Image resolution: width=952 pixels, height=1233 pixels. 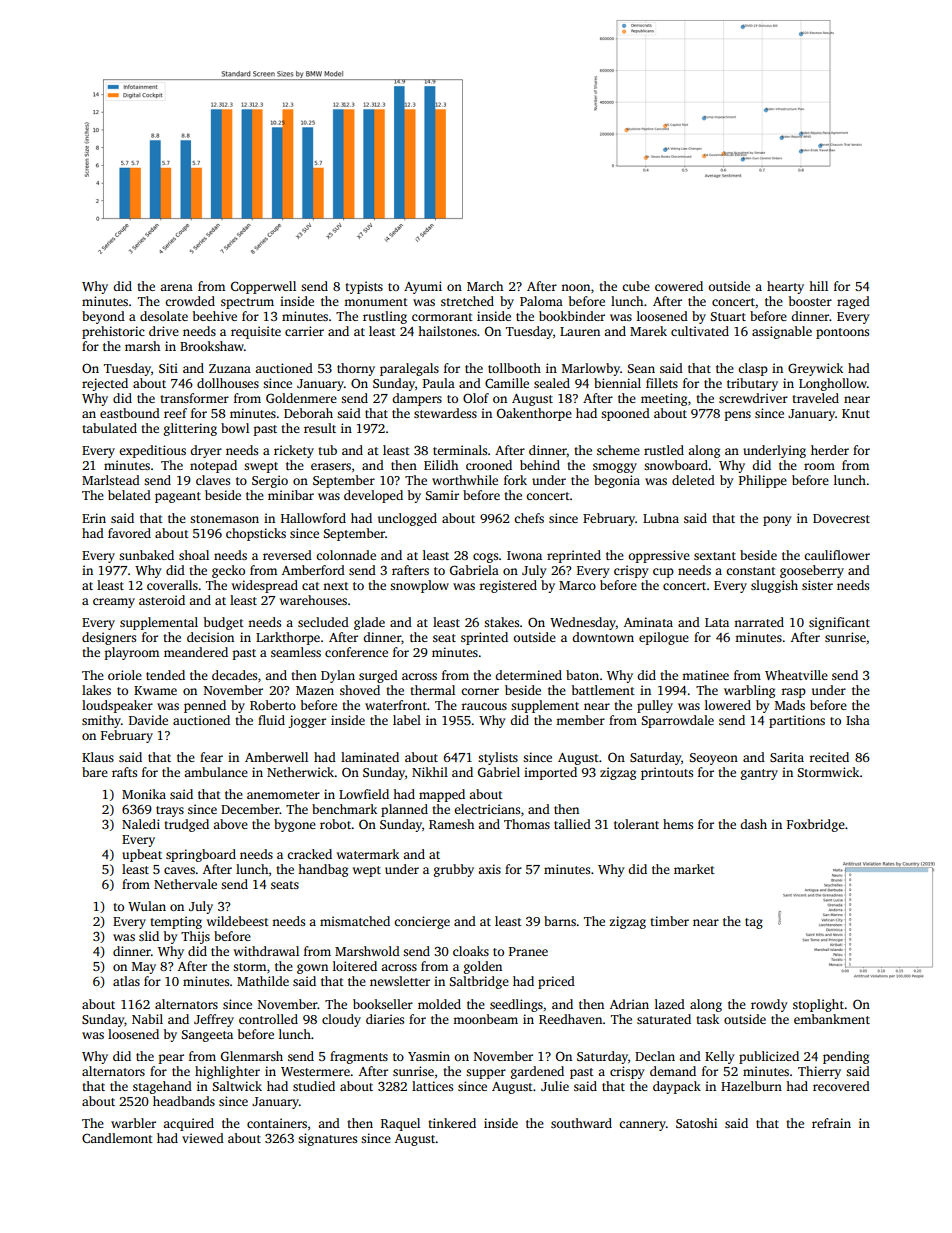 I want to click on Lata, so click(x=717, y=622).
